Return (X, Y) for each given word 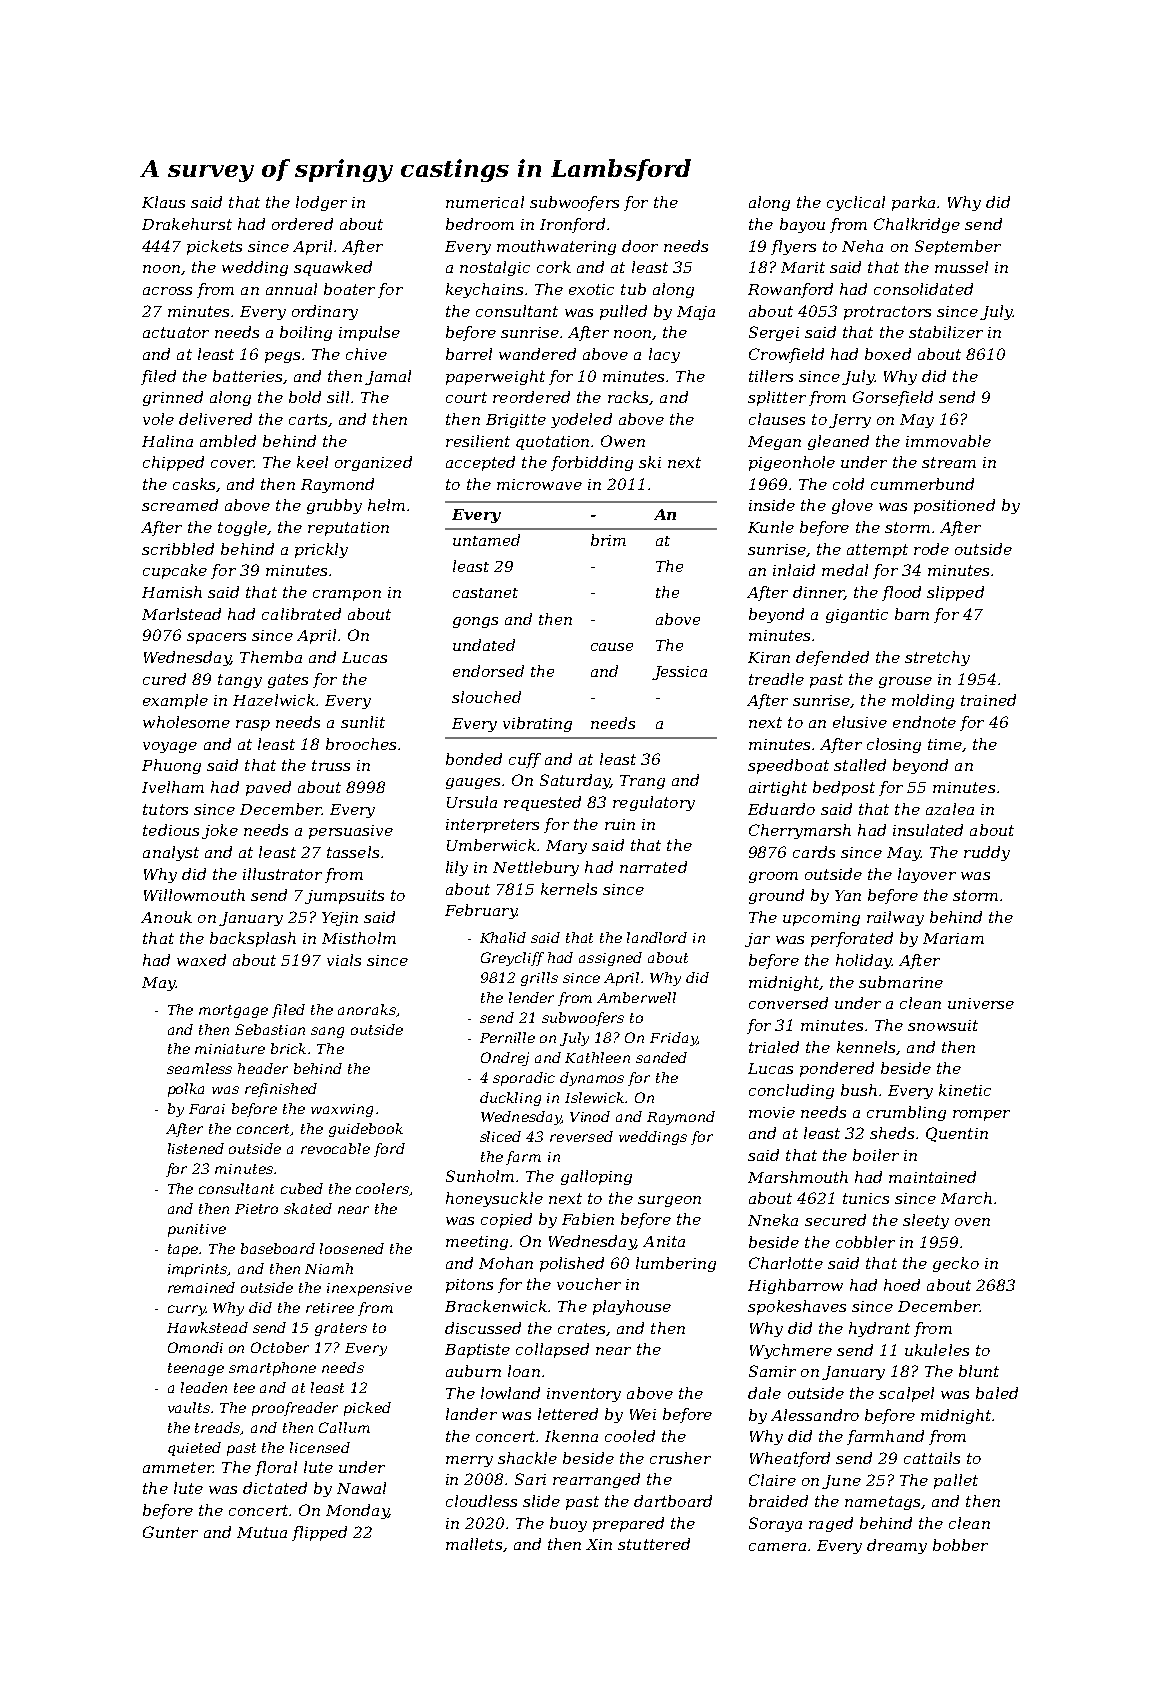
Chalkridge (917, 225)
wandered (537, 354)
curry (187, 1310)
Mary (566, 847)
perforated (852, 939)
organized (373, 463)
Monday (357, 1511)
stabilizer (946, 332)
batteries (247, 376)
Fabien (588, 1219)
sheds (892, 1133)
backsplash (253, 939)
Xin (599, 1544)
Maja (696, 313)
